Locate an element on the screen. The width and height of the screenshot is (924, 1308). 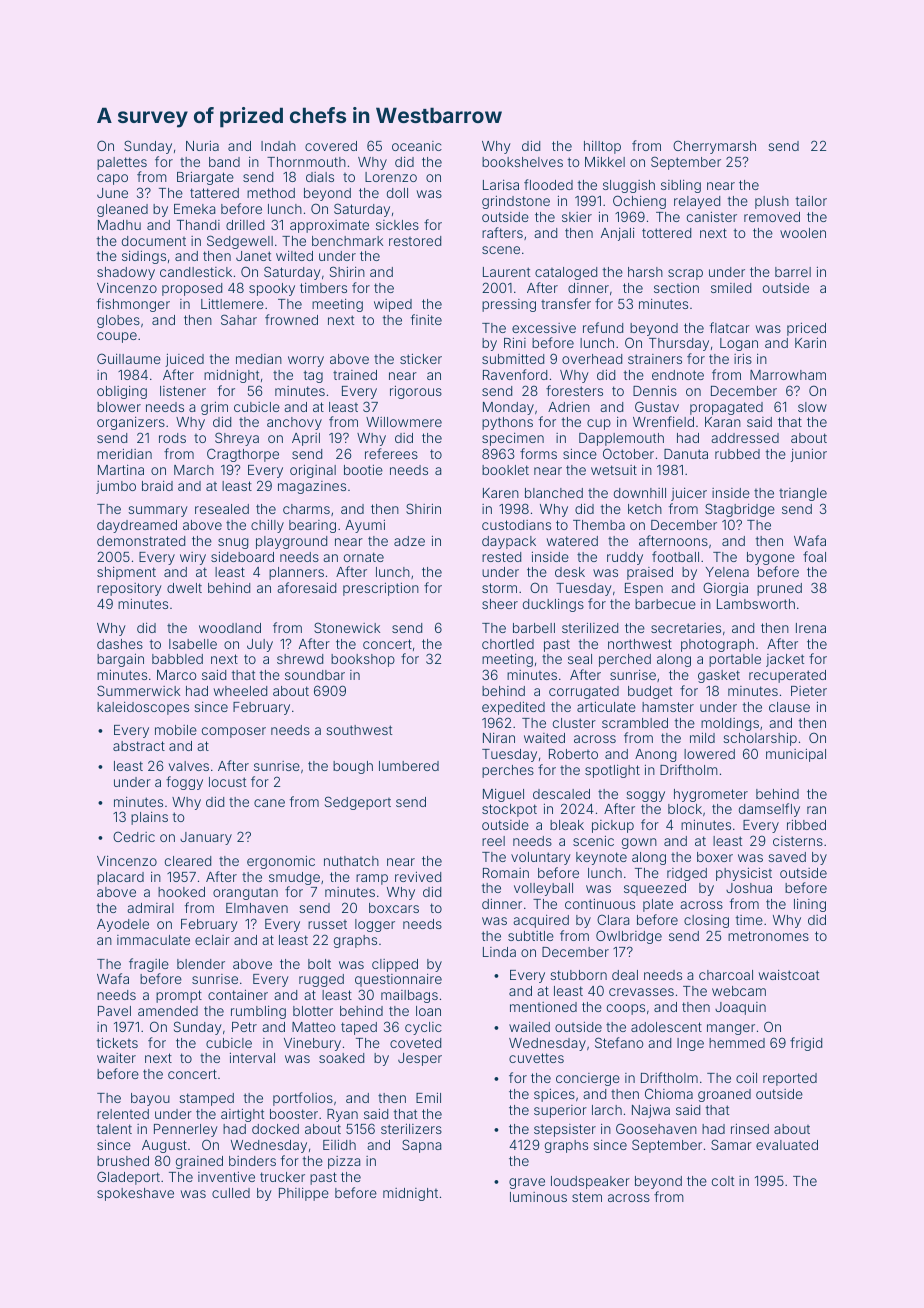
coops is located at coordinates (626, 1009).
